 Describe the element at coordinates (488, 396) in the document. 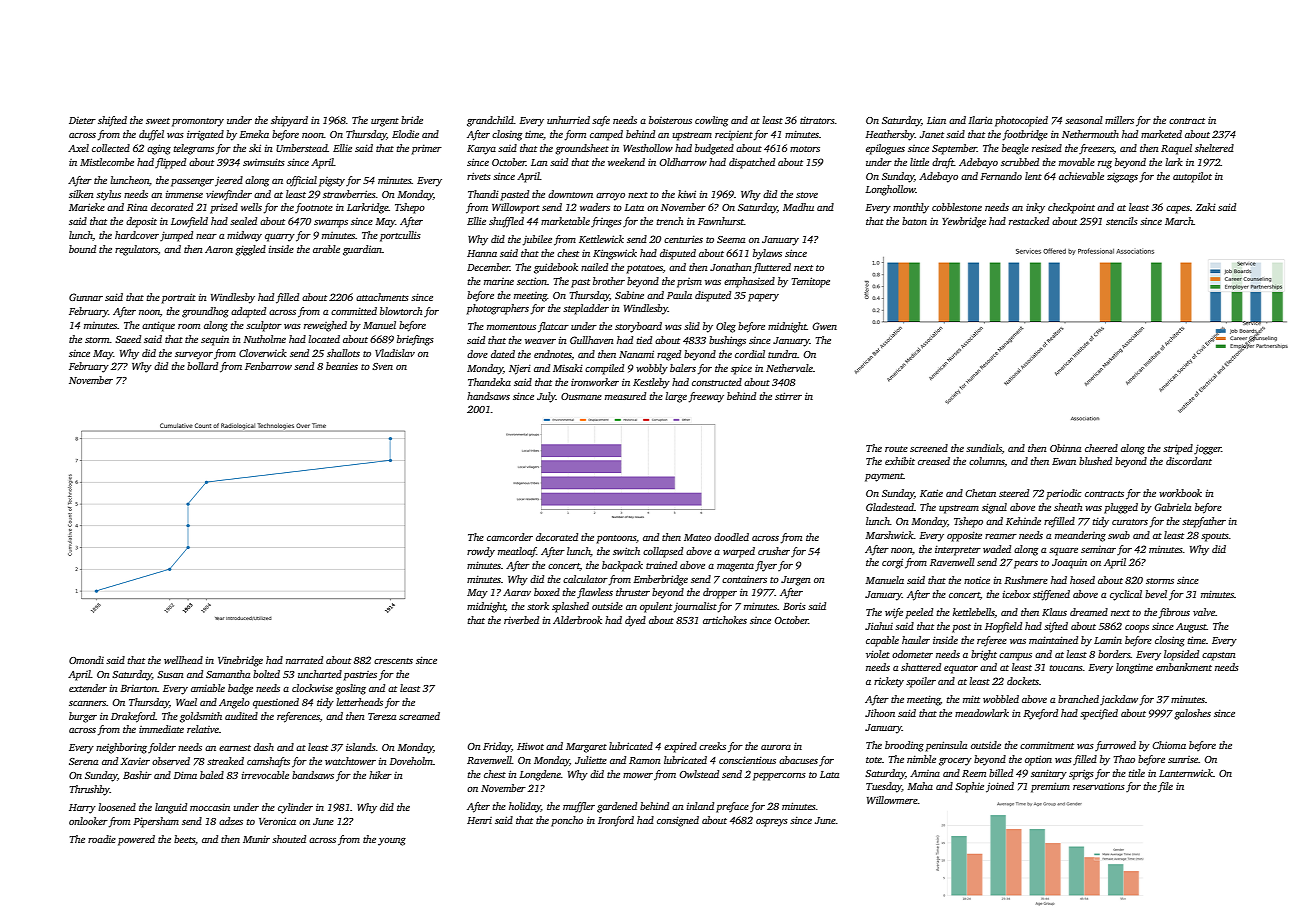

I see `handsaws` at that location.
